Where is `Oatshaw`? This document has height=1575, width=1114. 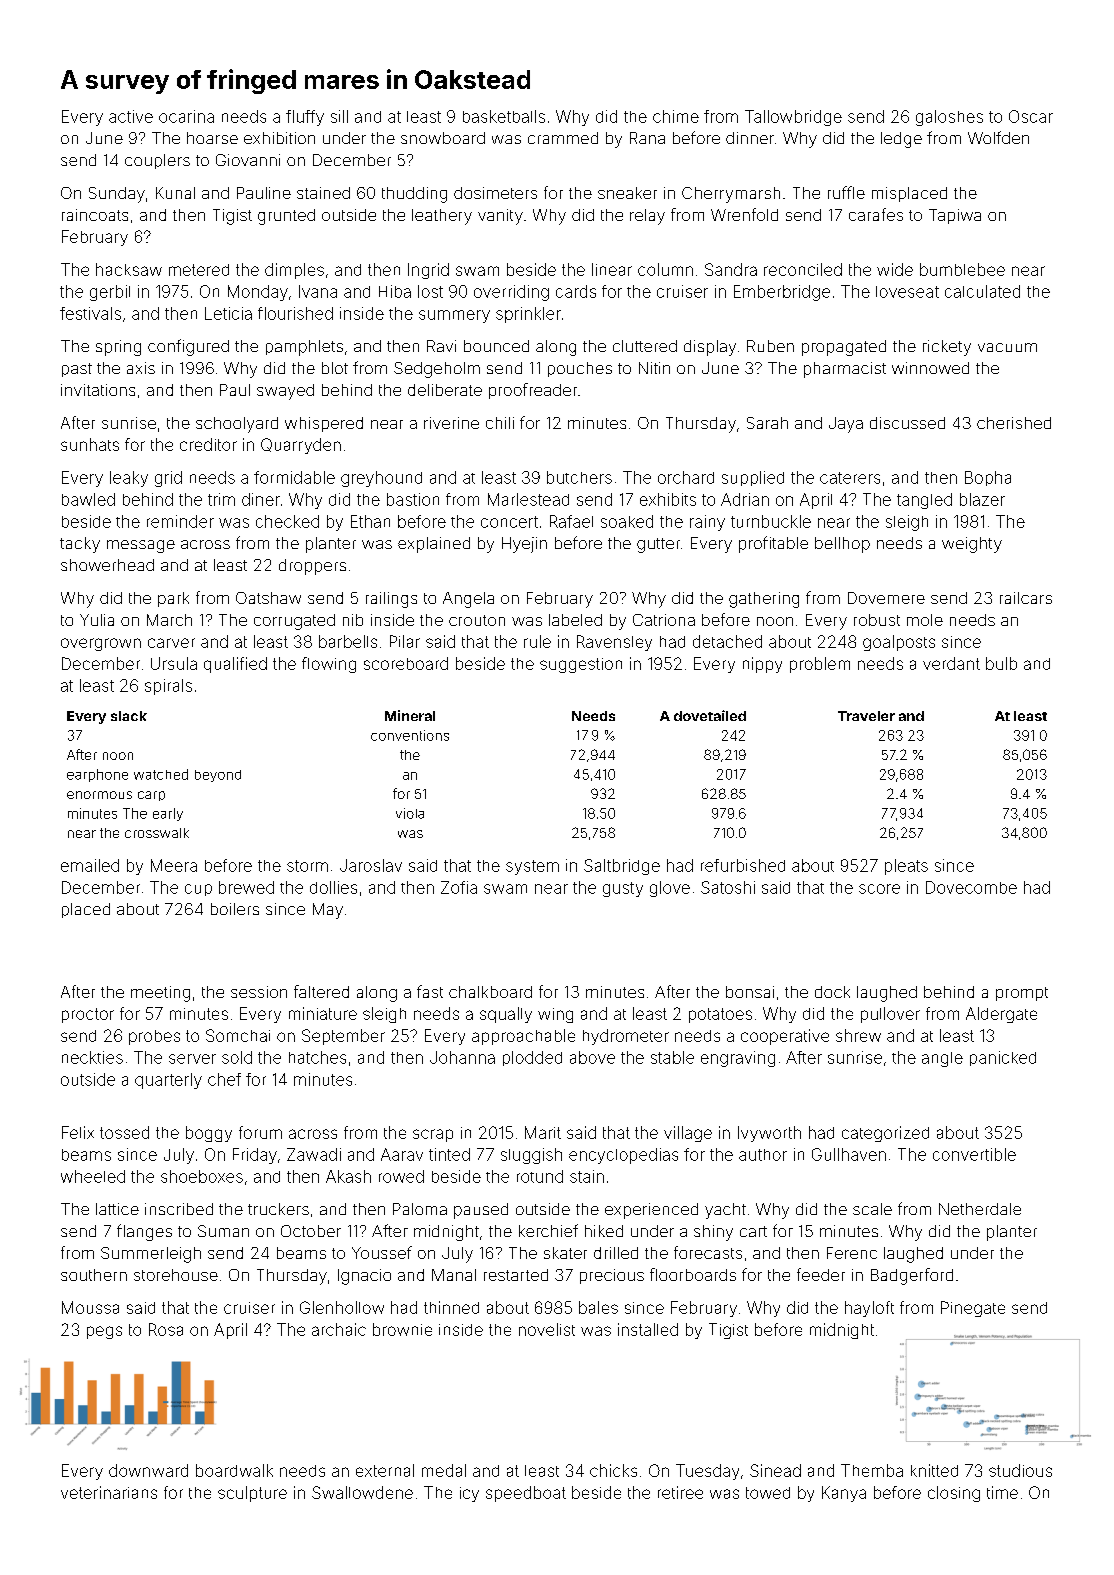 Oatshaw is located at coordinates (268, 598).
